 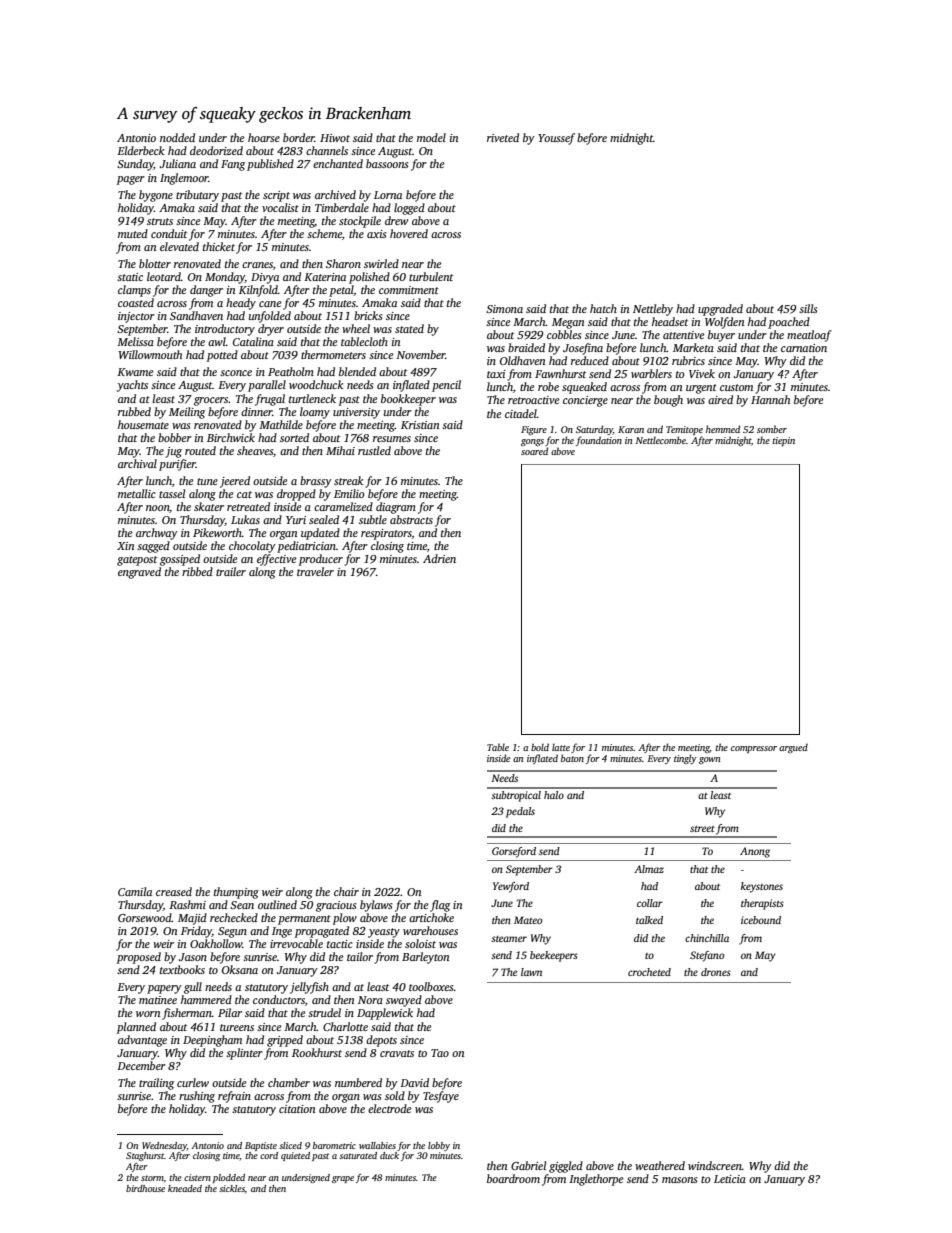 What do you see at coordinates (560, 373) in the image?
I see `Fawnhurst` at bounding box center [560, 373].
